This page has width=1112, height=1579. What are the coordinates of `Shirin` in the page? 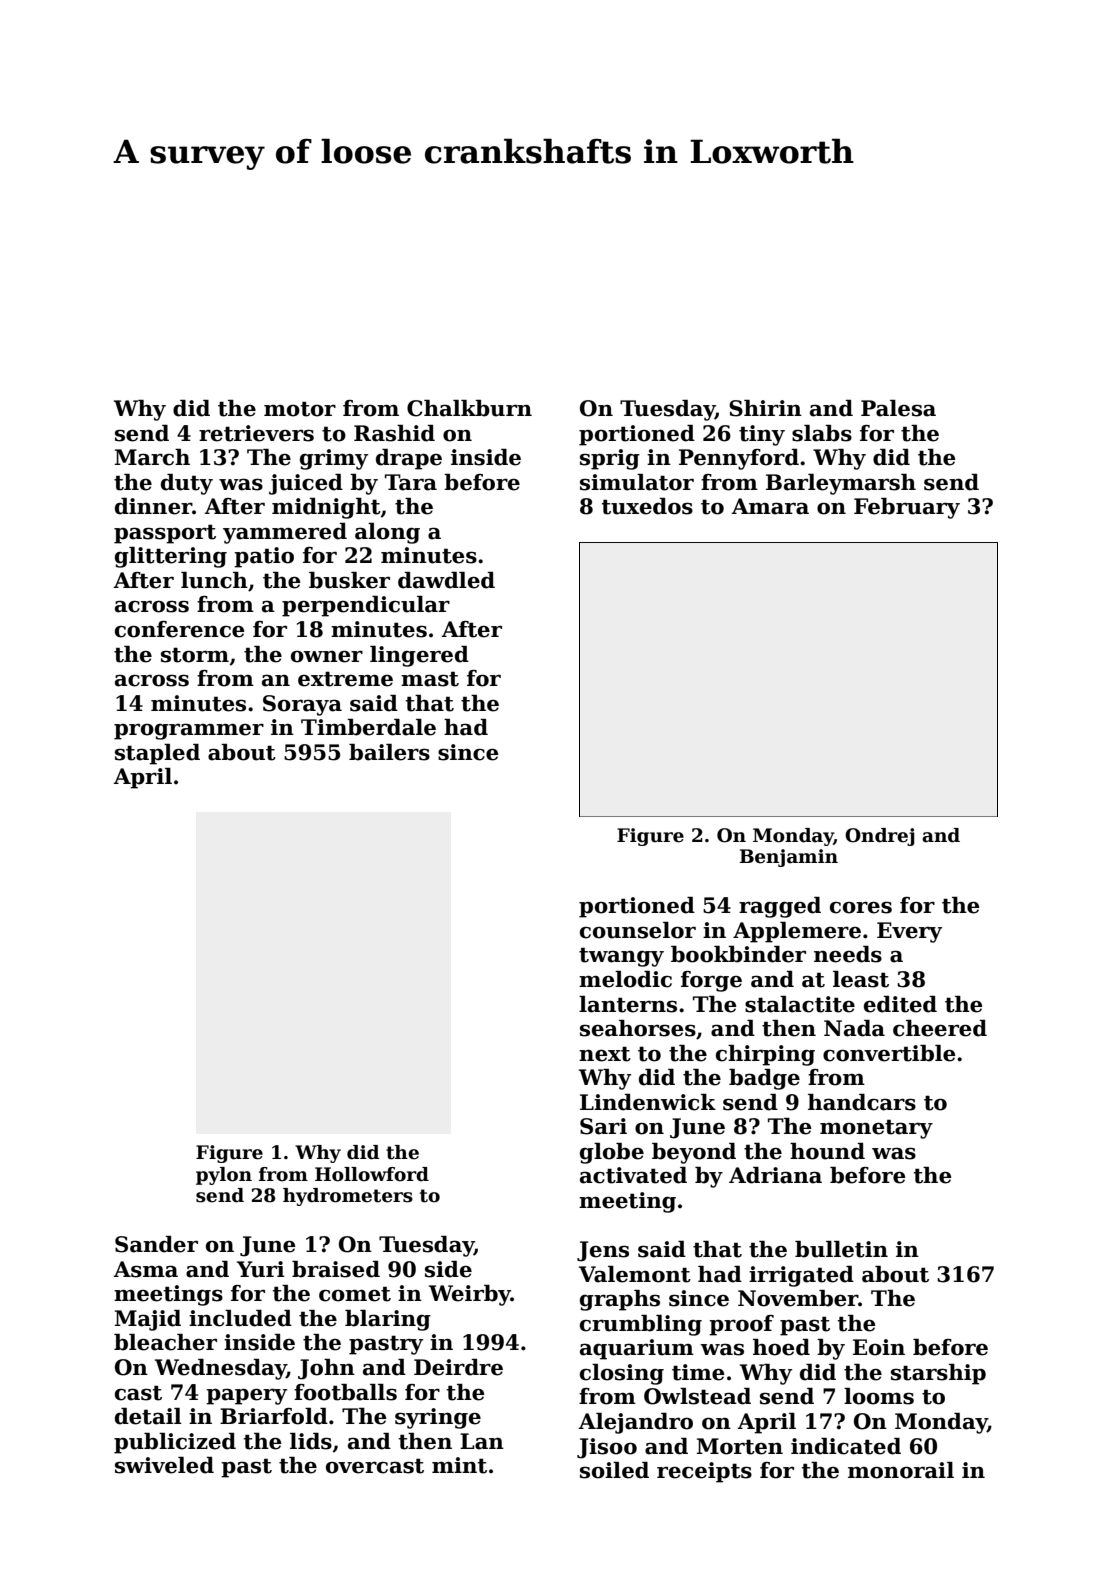 It's located at (765, 408).
